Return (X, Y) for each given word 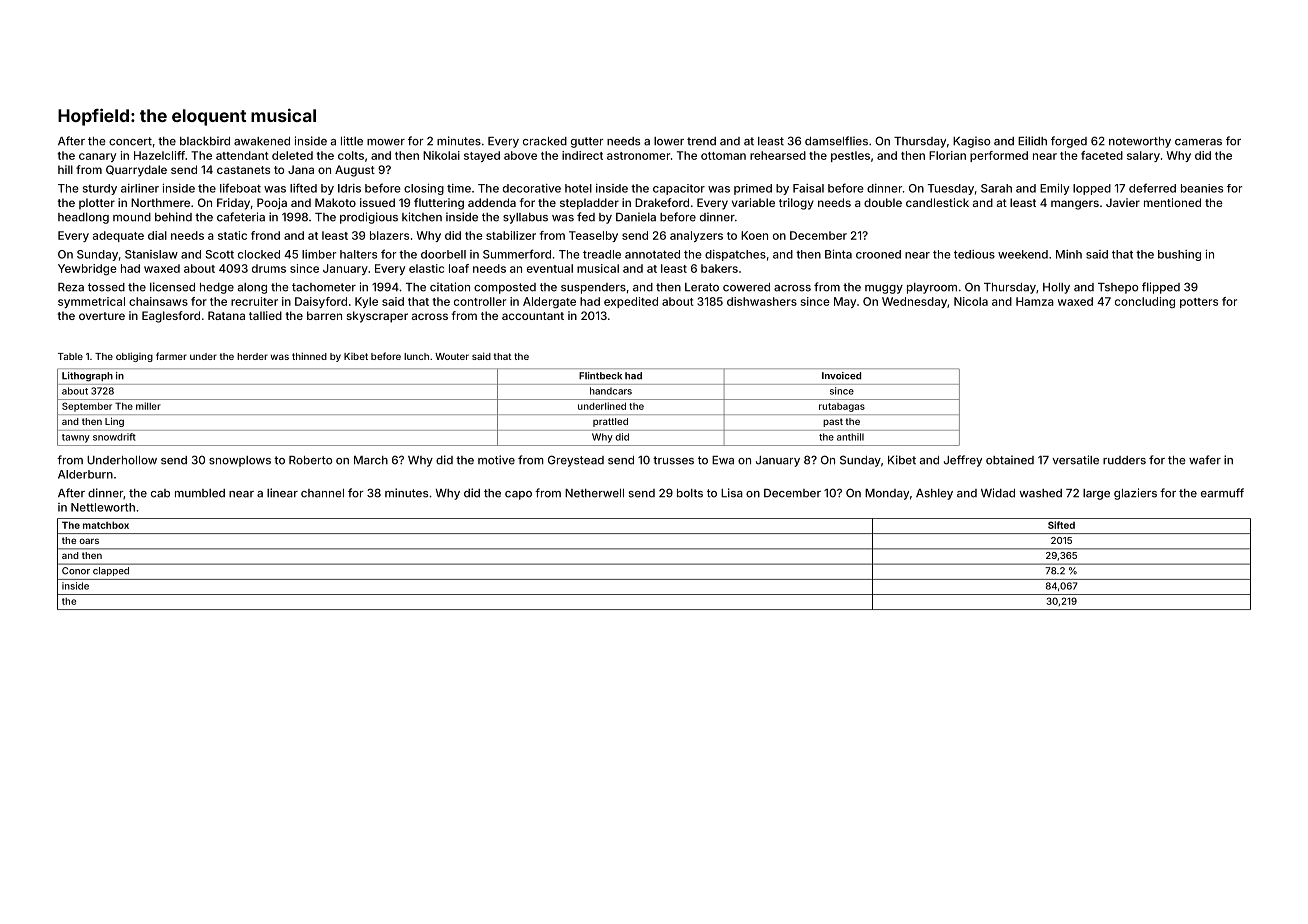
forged (1069, 142)
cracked (545, 141)
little (352, 141)
